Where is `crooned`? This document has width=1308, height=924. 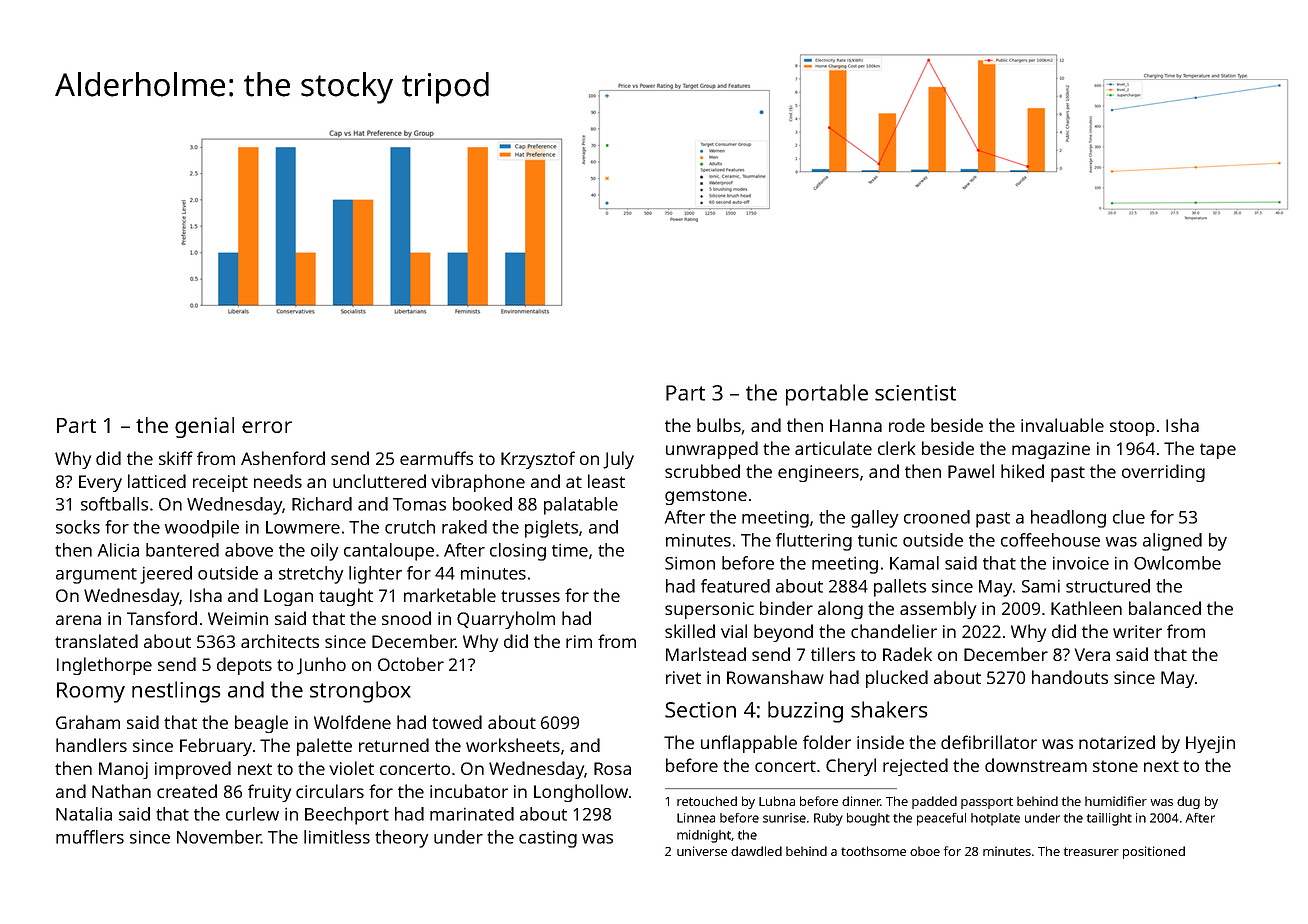
crooned is located at coordinates (937, 517).
